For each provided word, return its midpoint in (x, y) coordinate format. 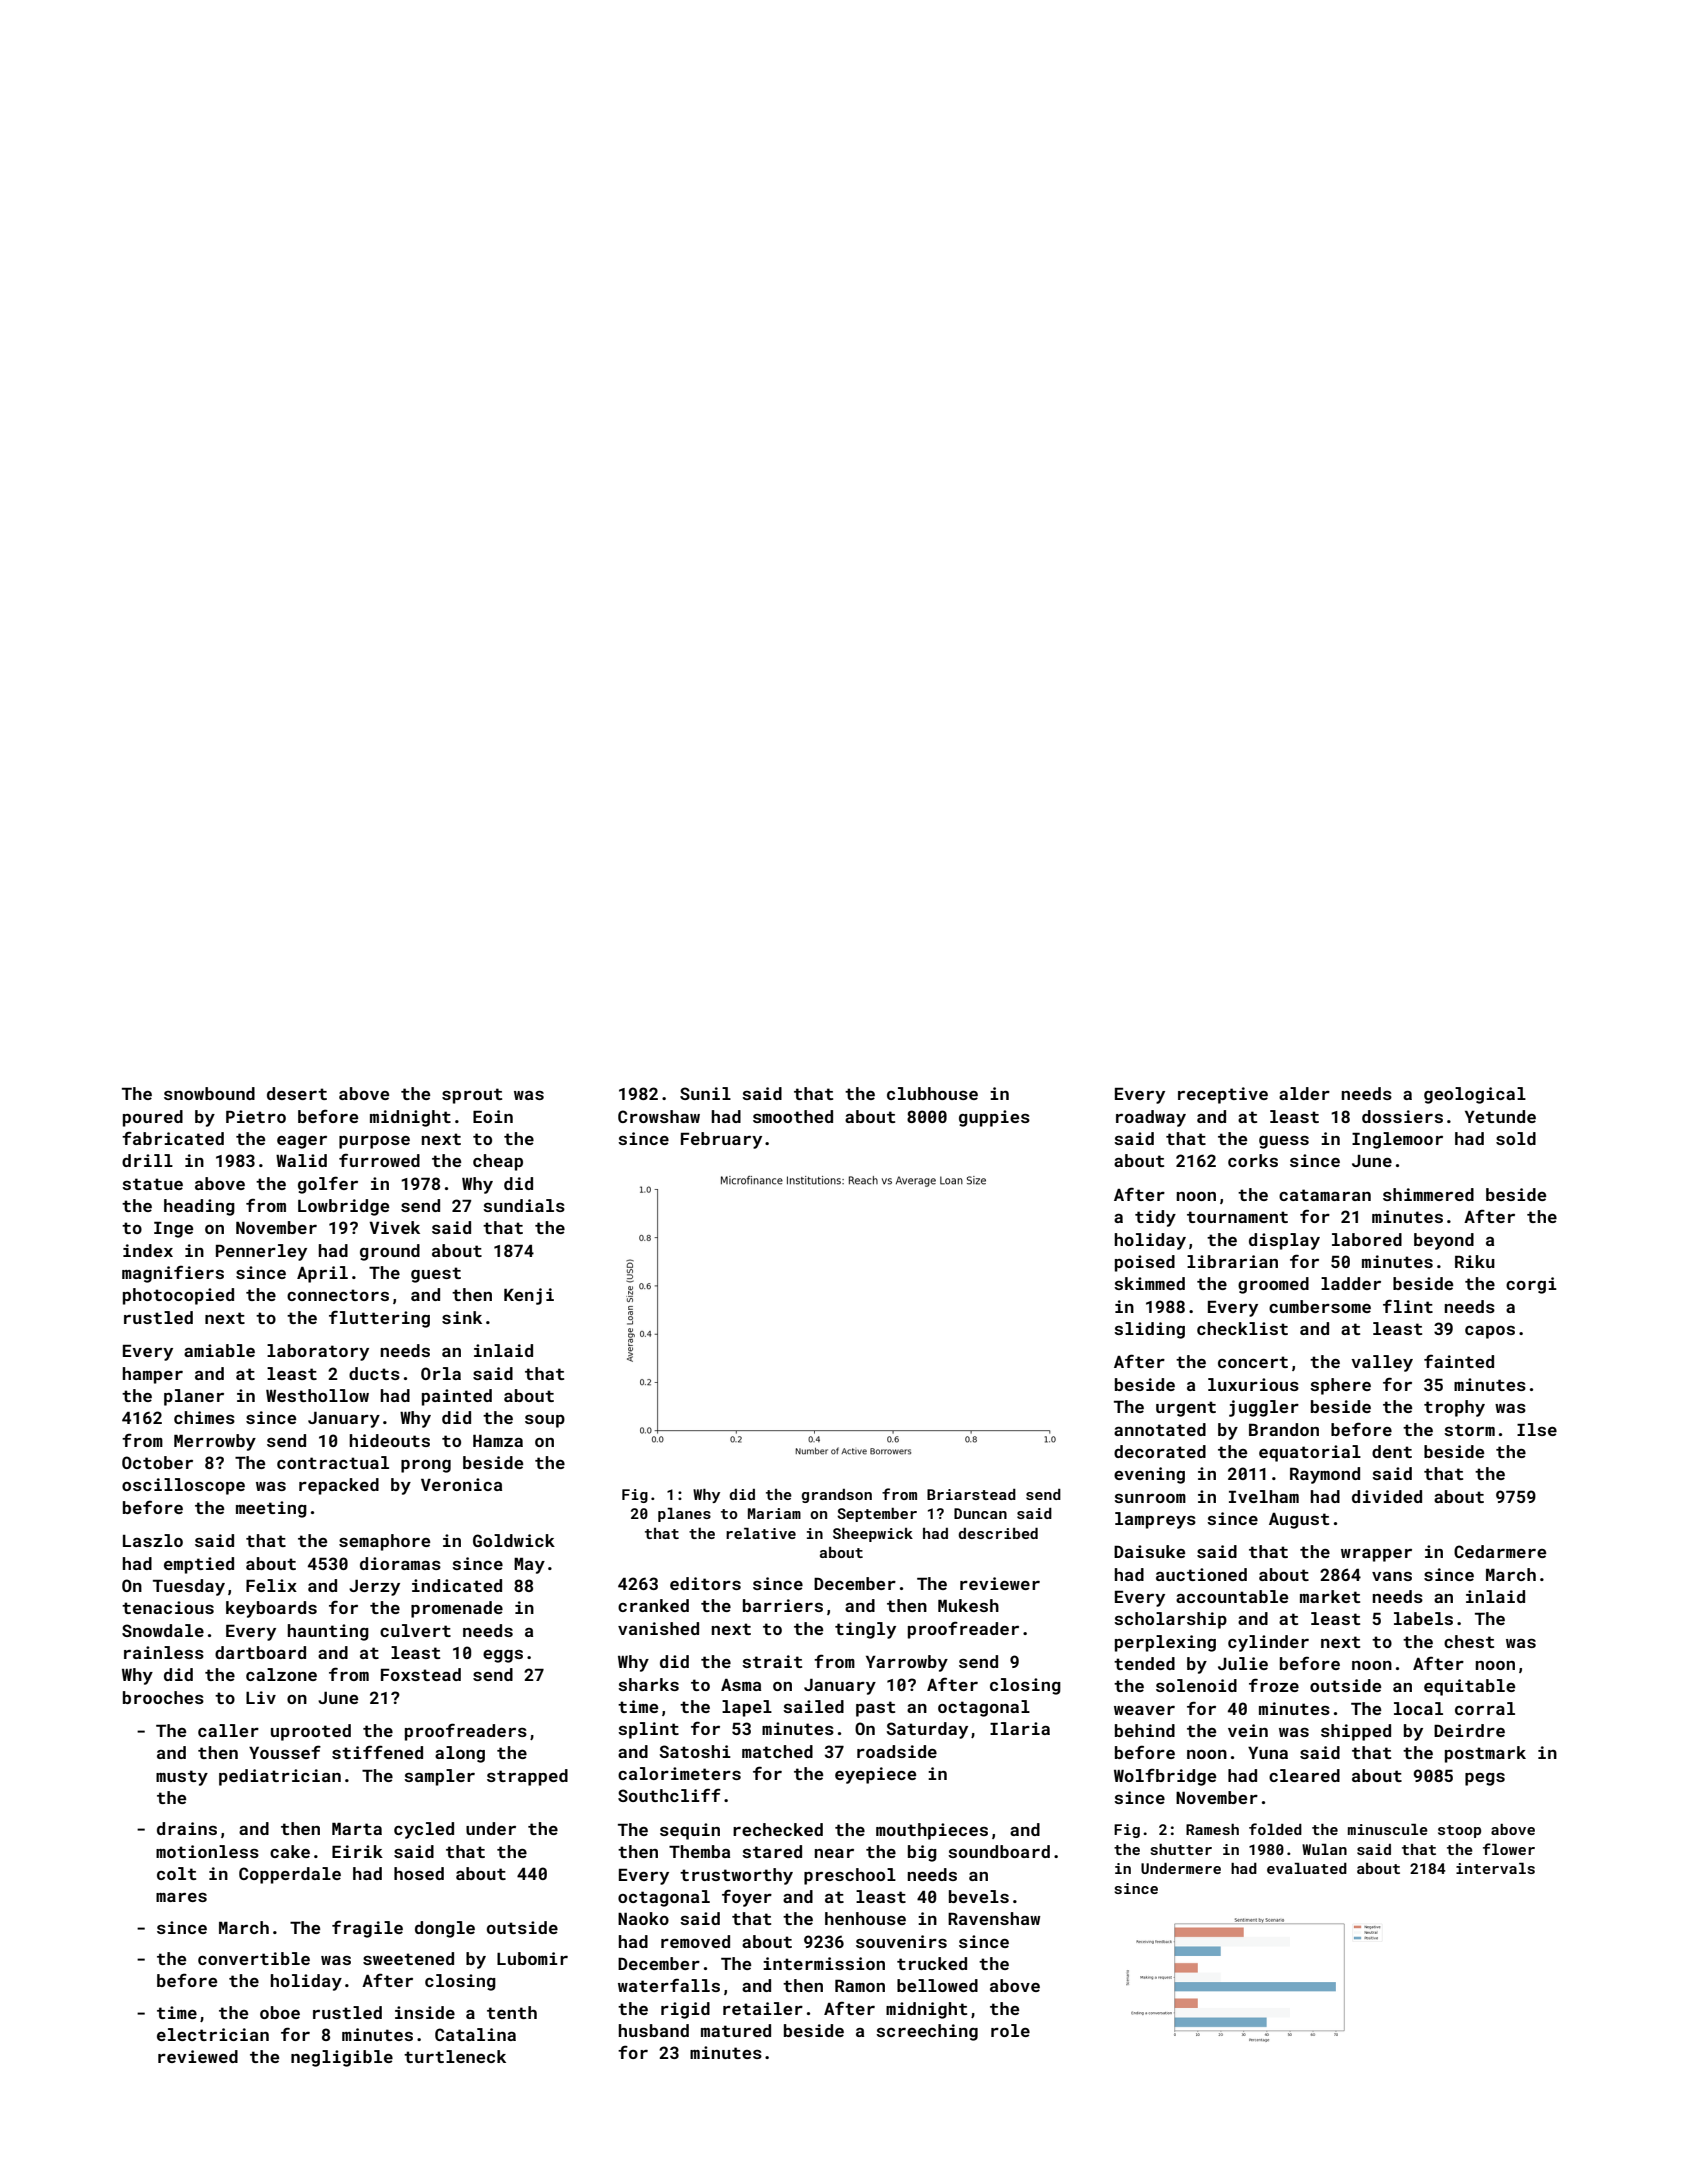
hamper (153, 1375)
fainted (1459, 1361)
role (1010, 2030)
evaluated (1307, 1868)
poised (1145, 1263)
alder (1304, 1093)
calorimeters (679, 1773)
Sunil (705, 1093)
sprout (472, 1096)
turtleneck (455, 2056)
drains (187, 1828)
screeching (927, 2032)
